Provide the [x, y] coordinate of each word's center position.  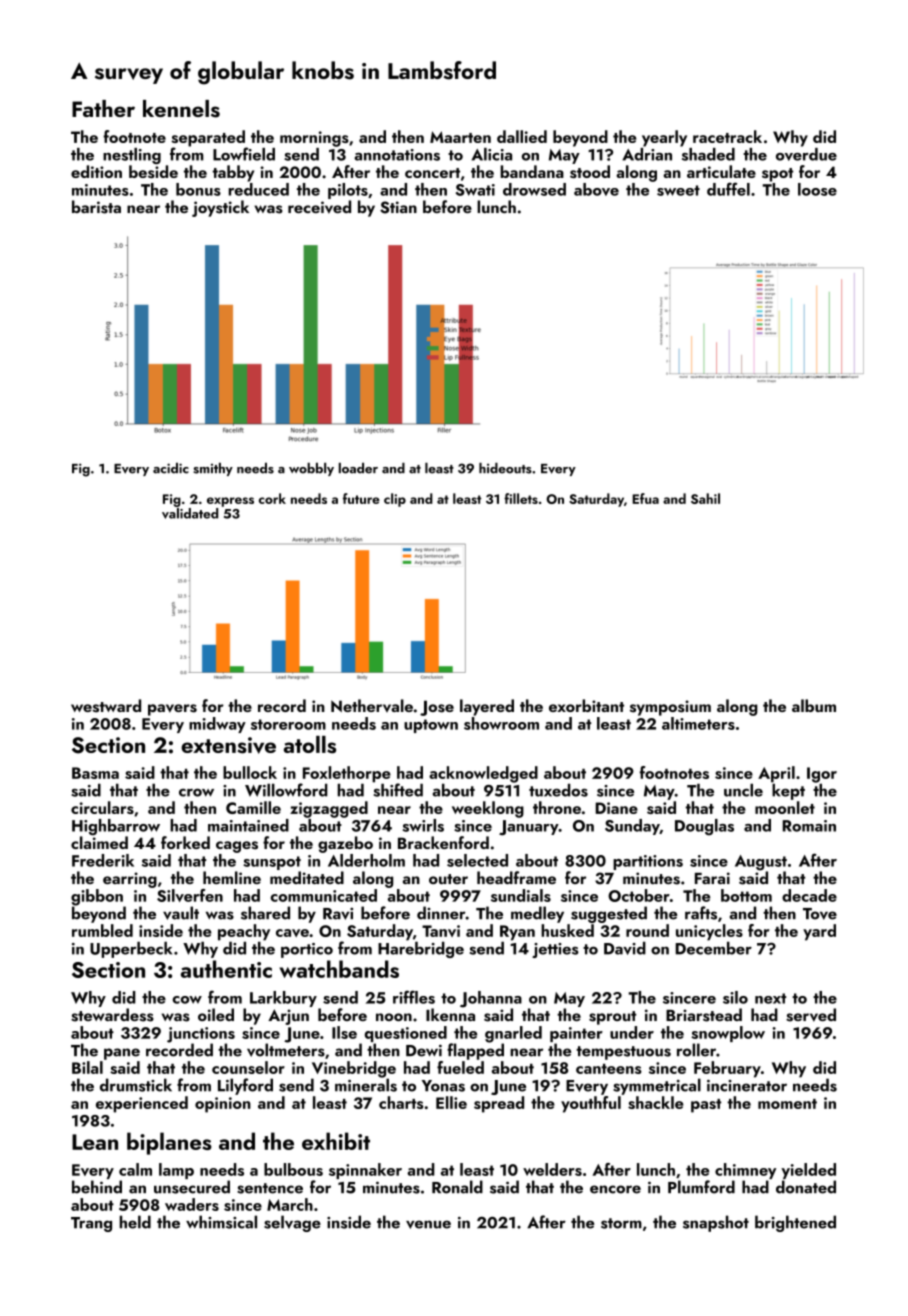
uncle [743, 790]
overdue [806, 154]
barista [96, 207]
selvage [292, 1223]
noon [394, 1017]
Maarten [460, 137]
